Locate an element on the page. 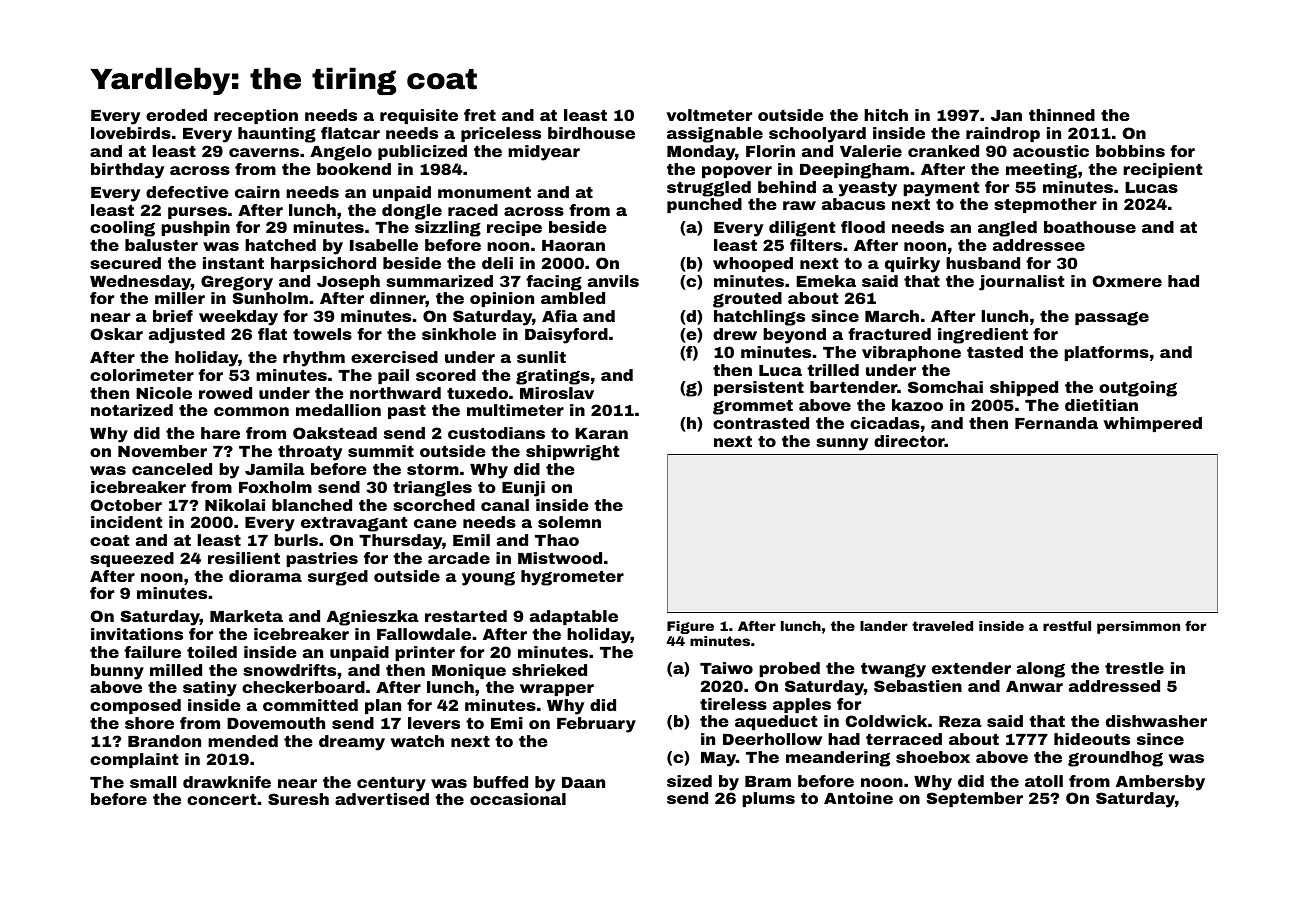  Jamila is located at coordinates (275, 469).
